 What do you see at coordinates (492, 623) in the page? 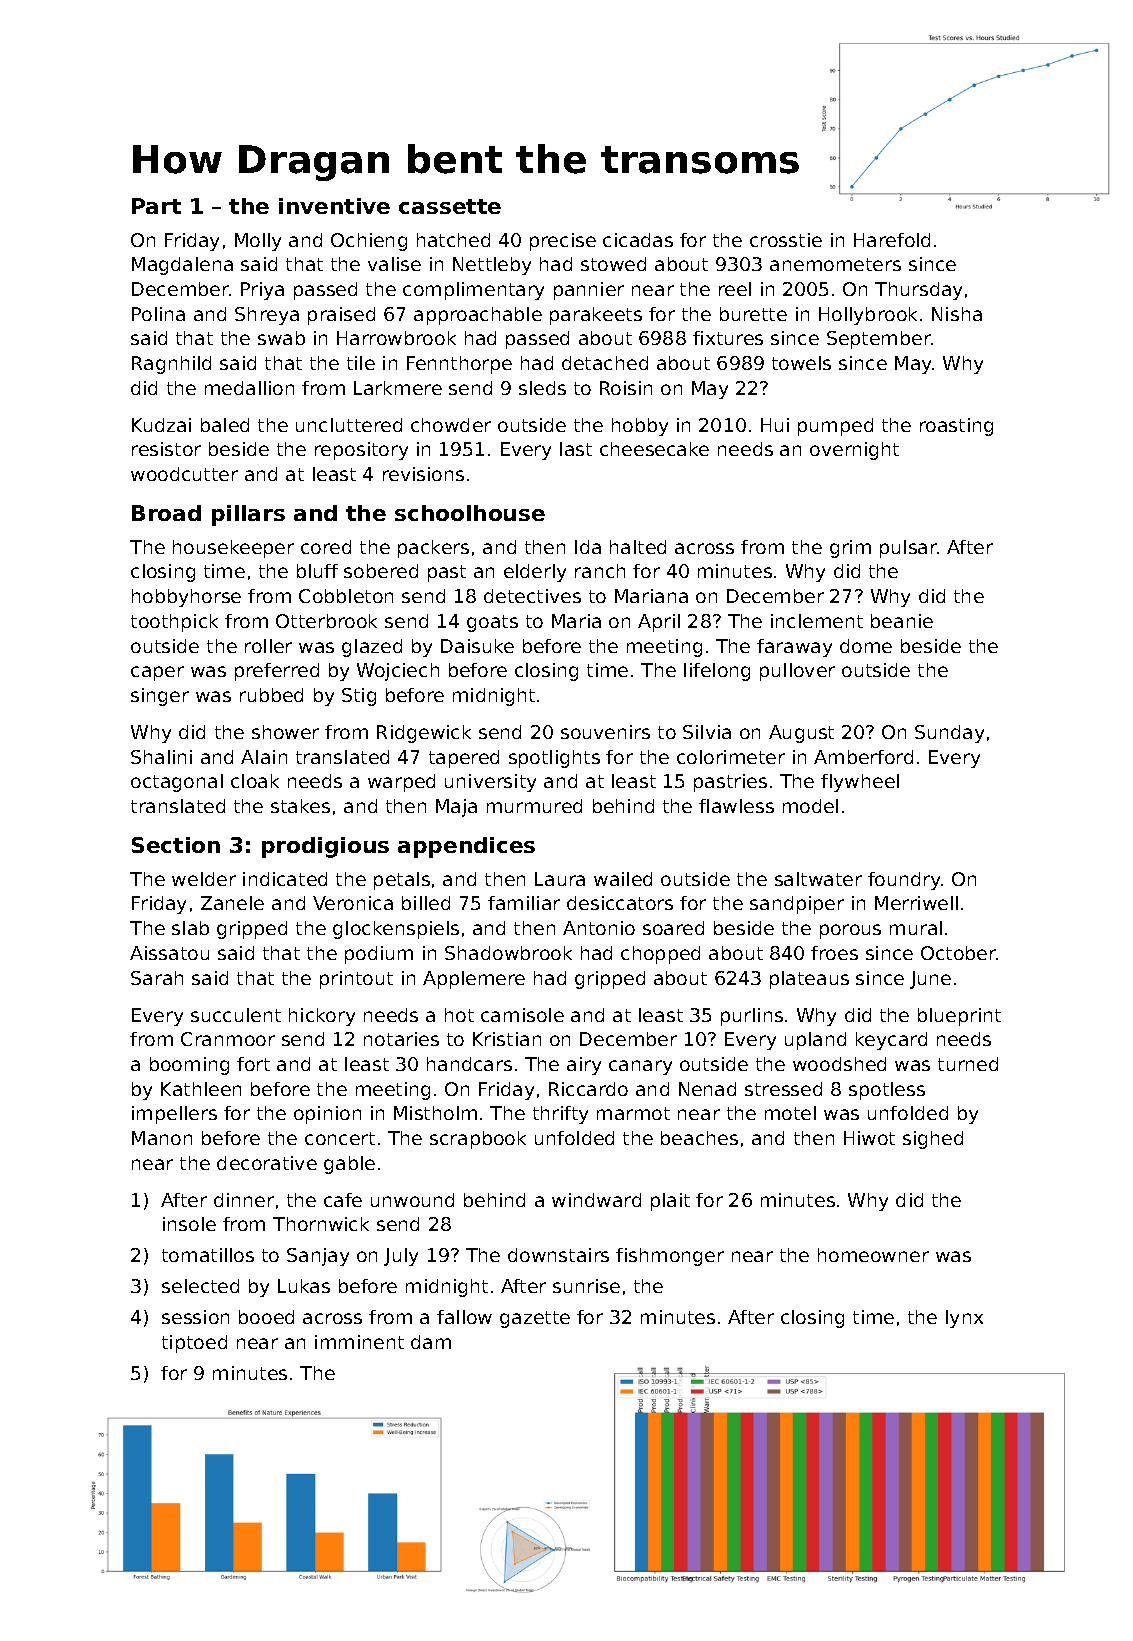
I see `goats` at bounding box center [492, 623].
